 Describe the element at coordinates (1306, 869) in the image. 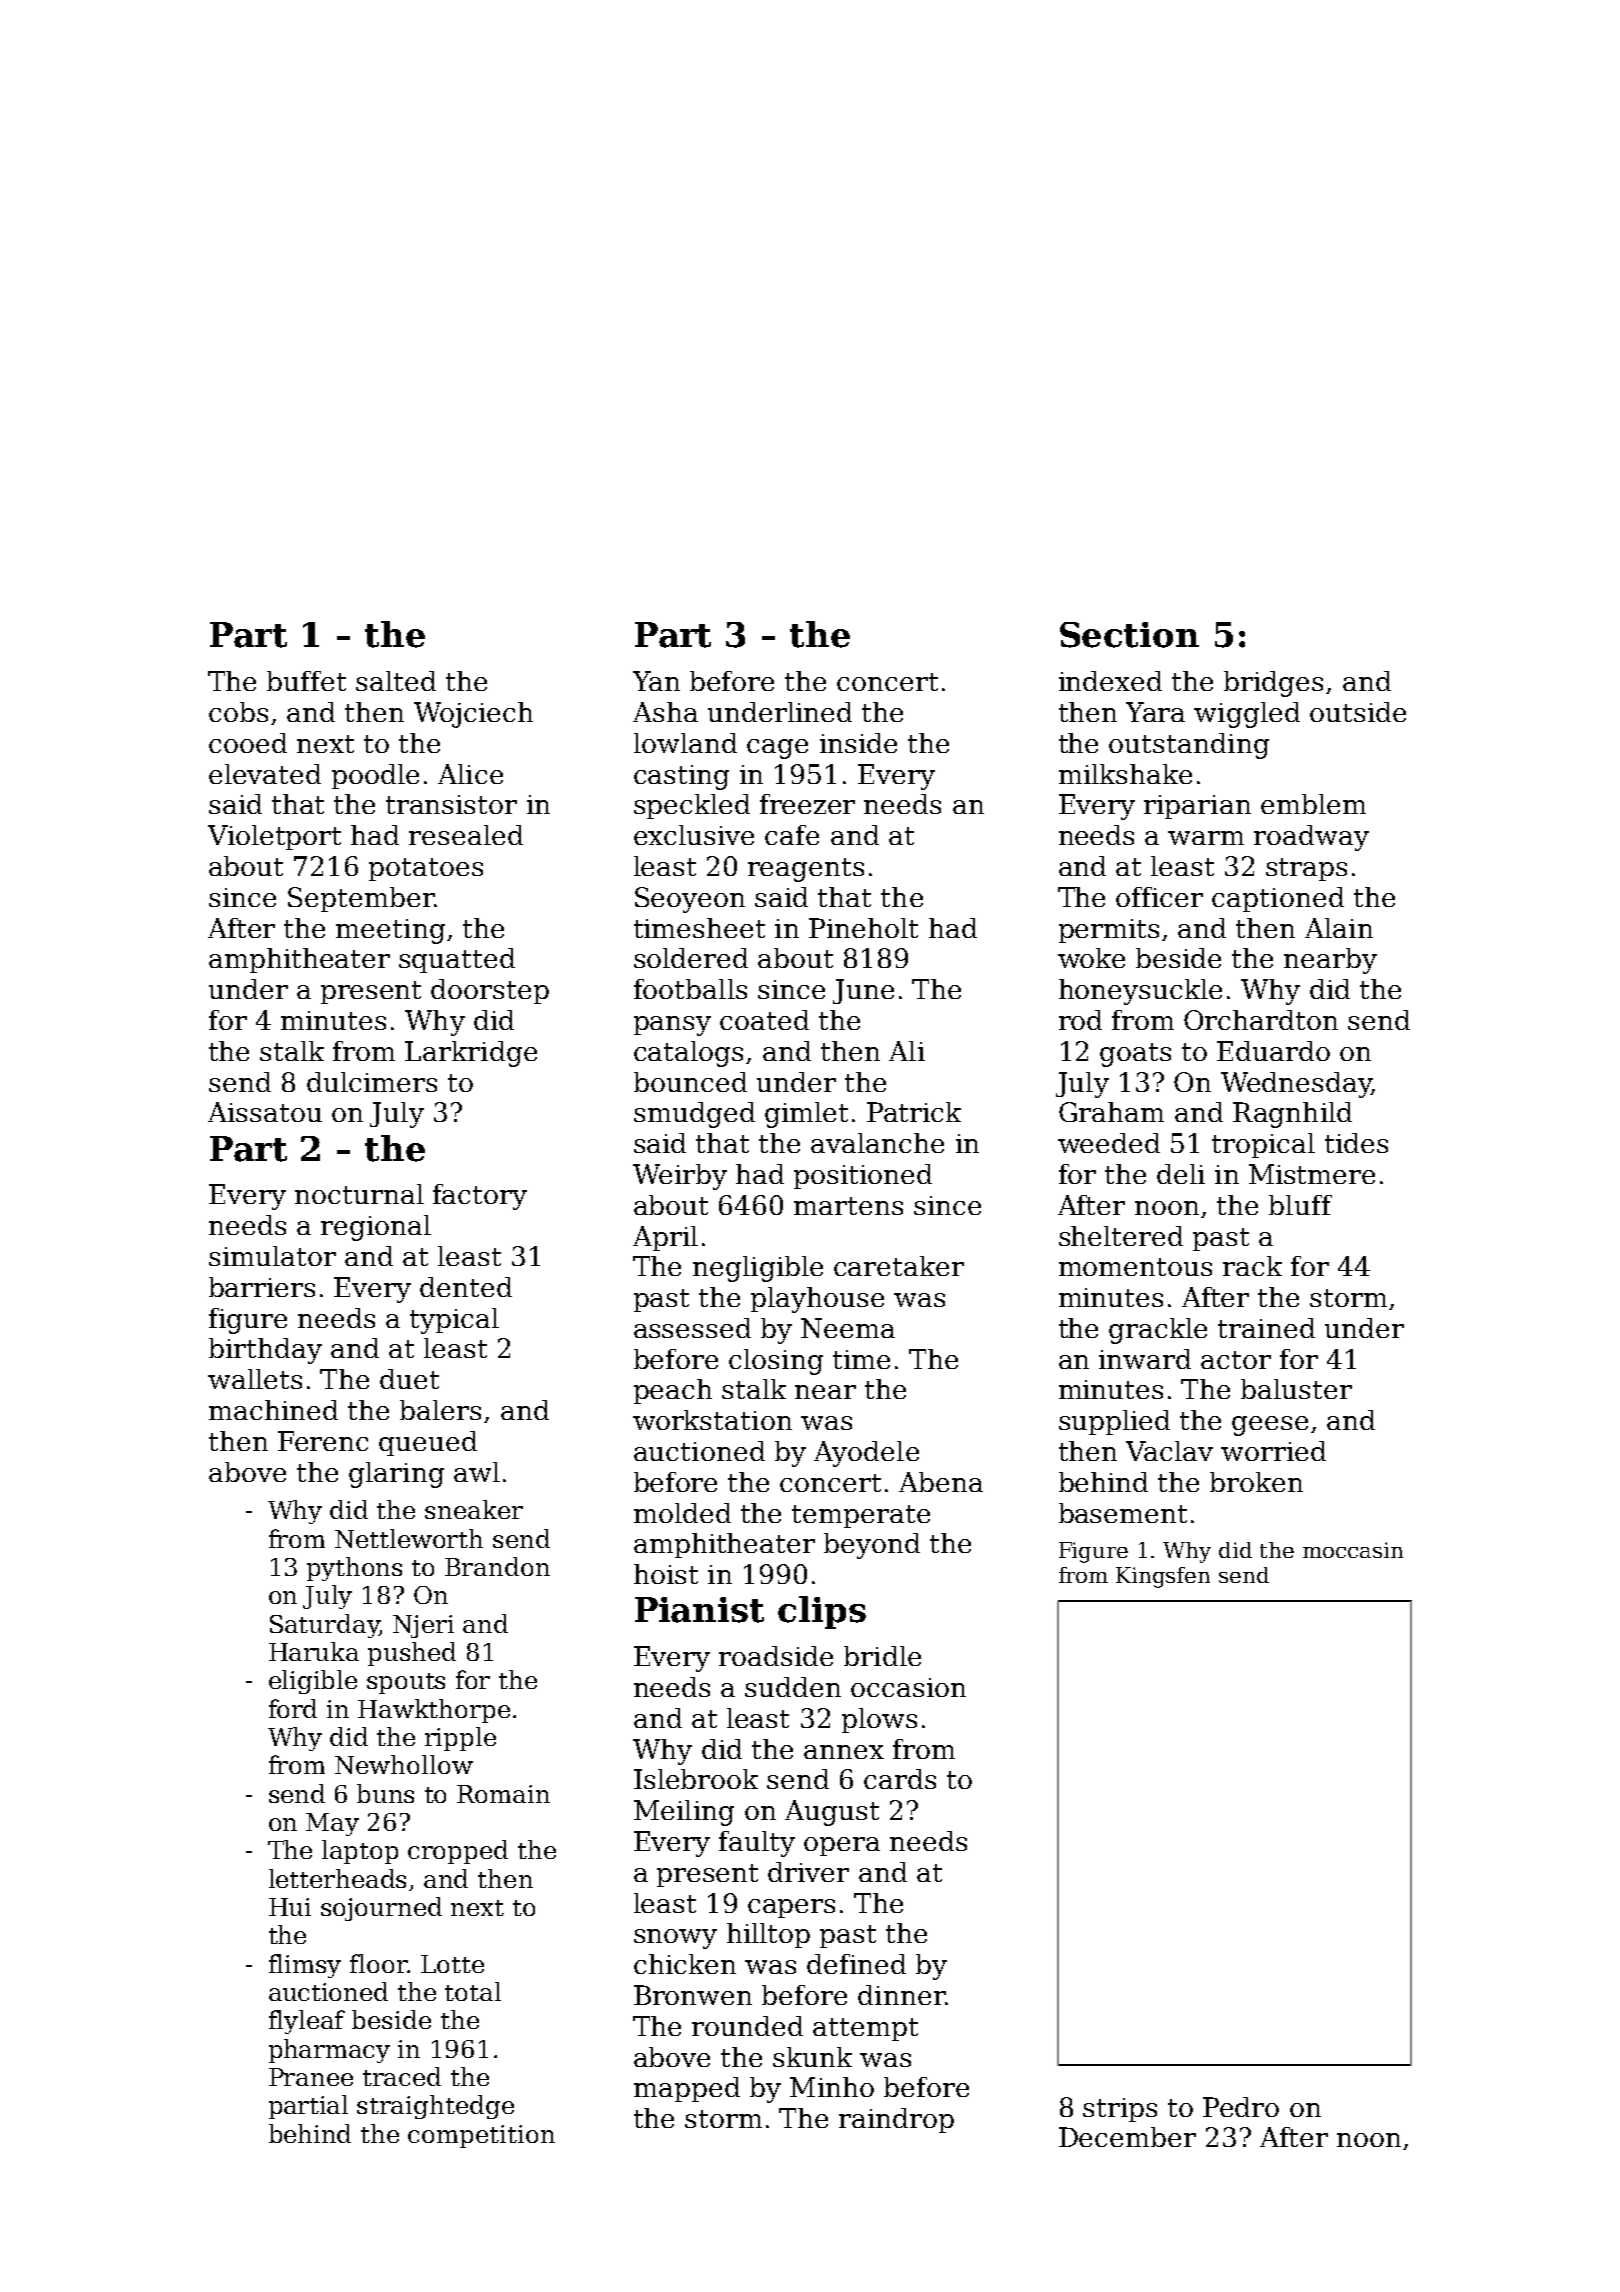

I see `straps` at that location.
